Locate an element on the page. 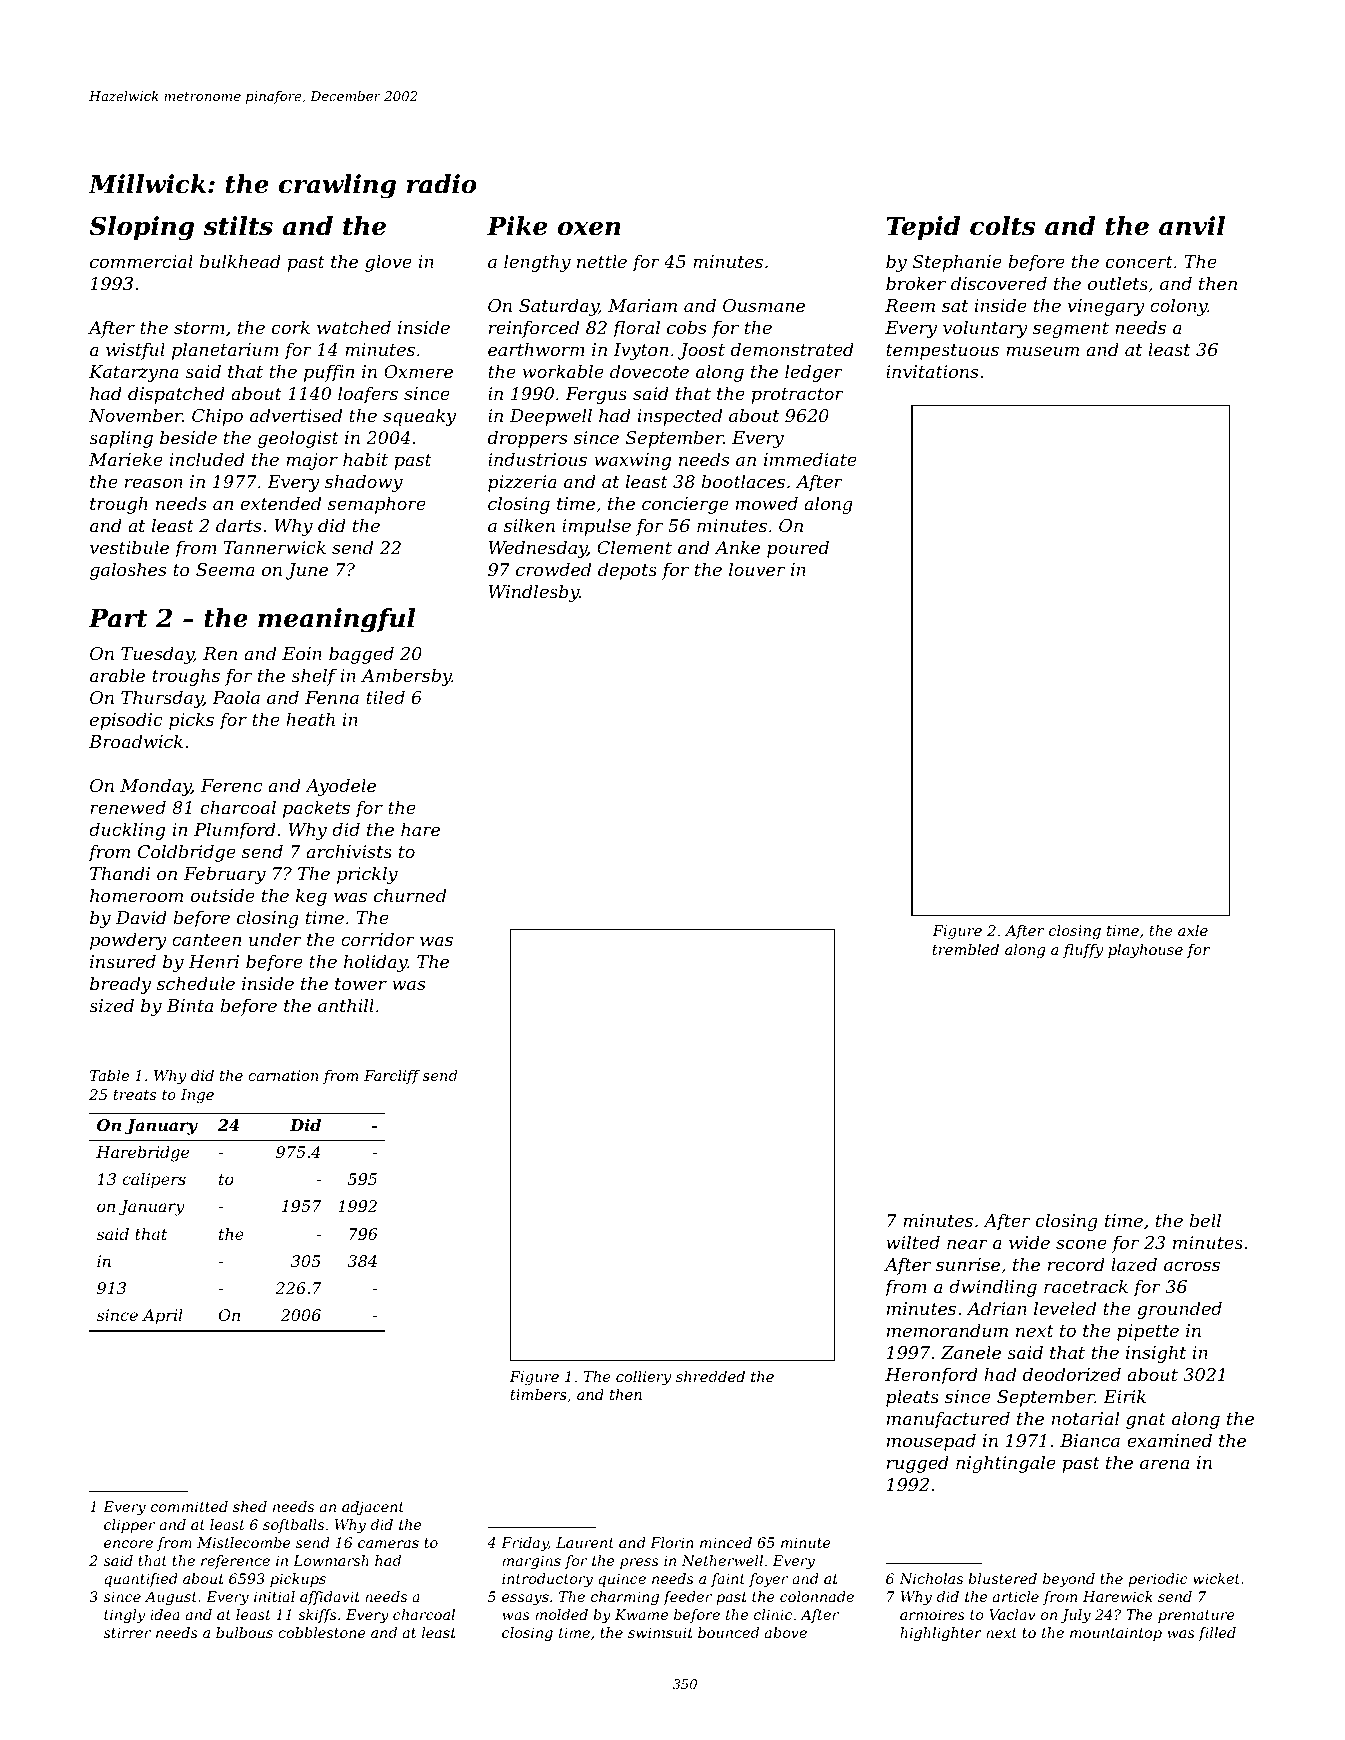 This document has width=1345, height=1740. Plumford is located at coordinates (235, 831).
